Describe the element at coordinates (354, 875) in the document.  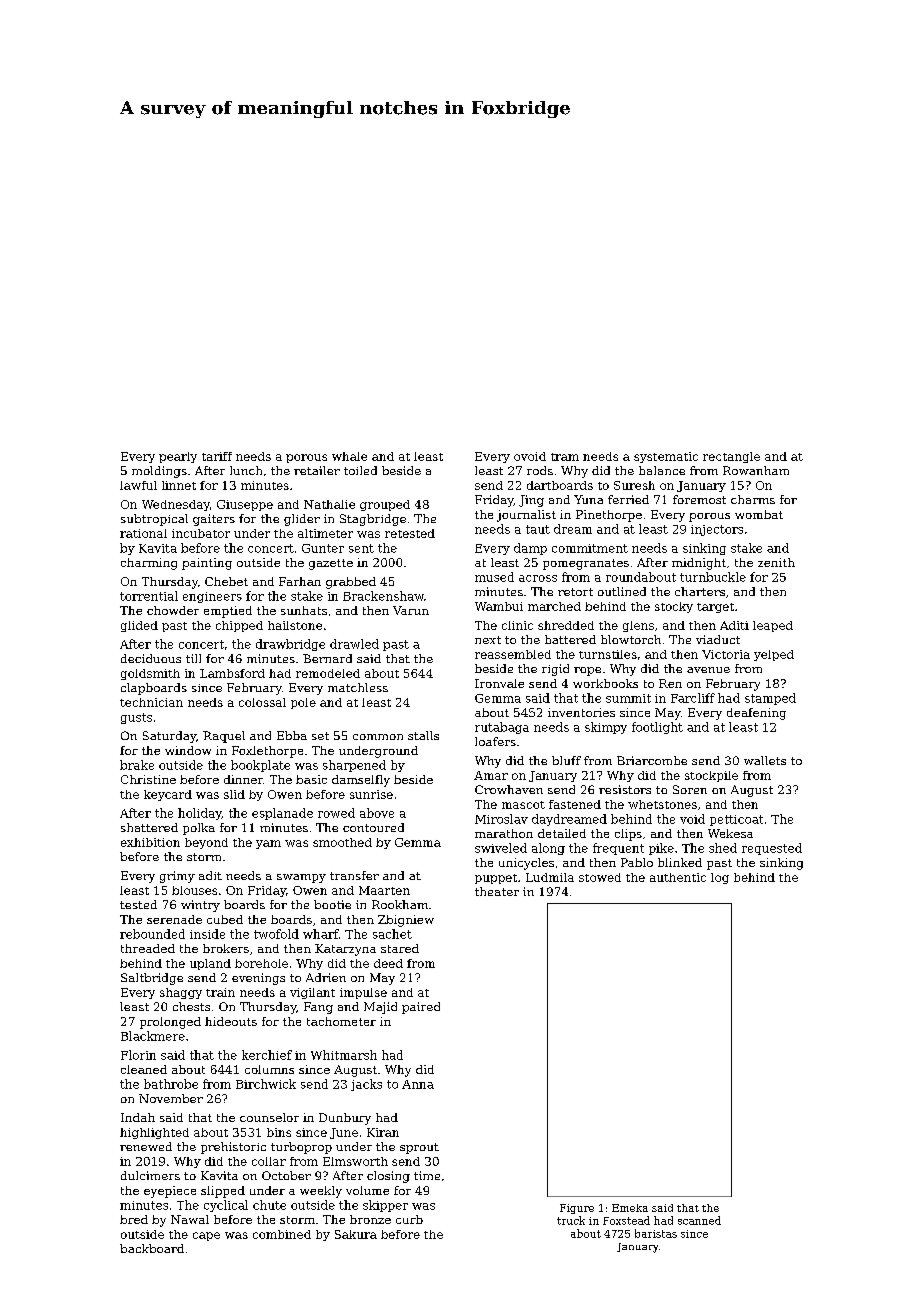
I see `transfer` at that location.
